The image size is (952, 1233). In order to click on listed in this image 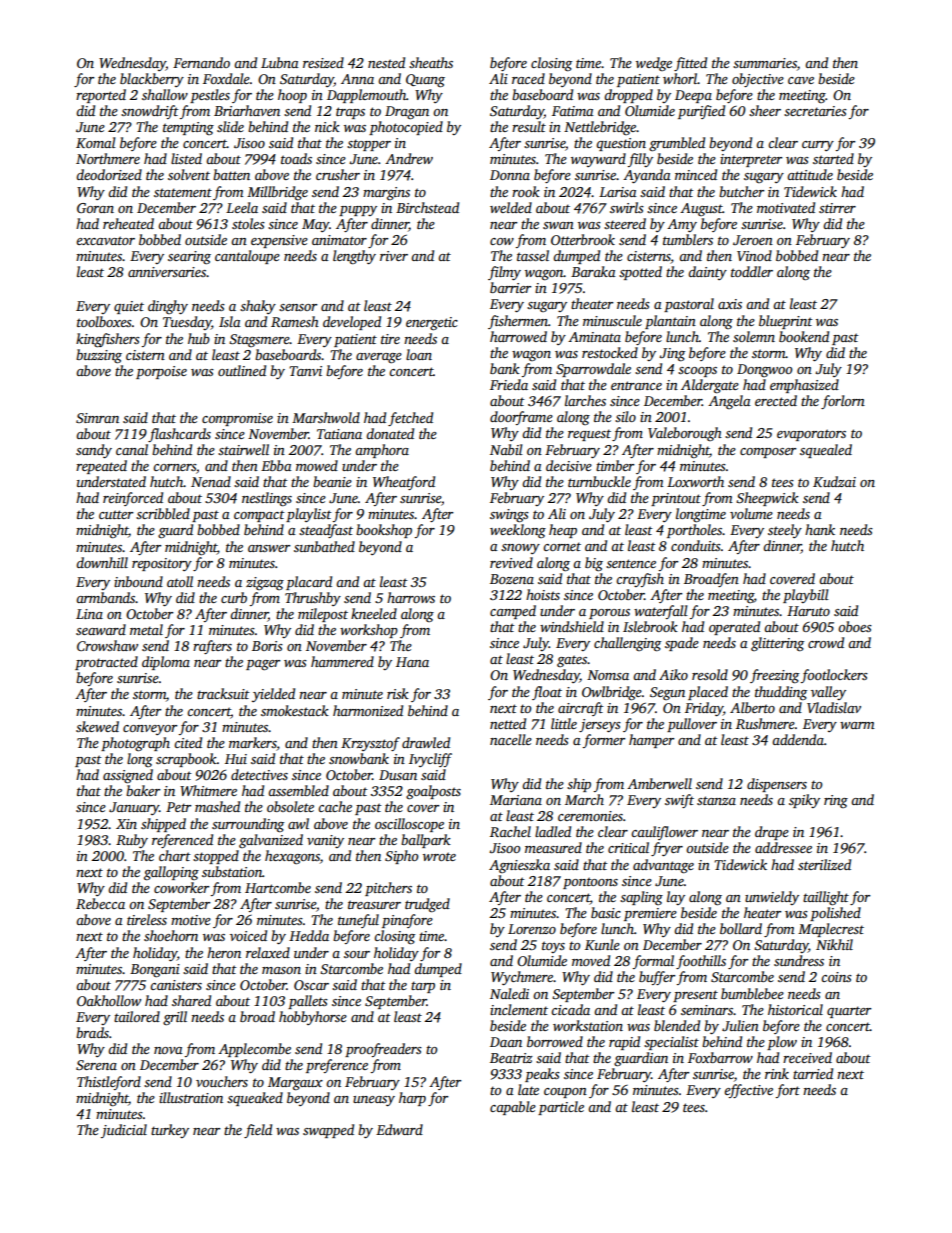, I will do `click(186, 158)`.
